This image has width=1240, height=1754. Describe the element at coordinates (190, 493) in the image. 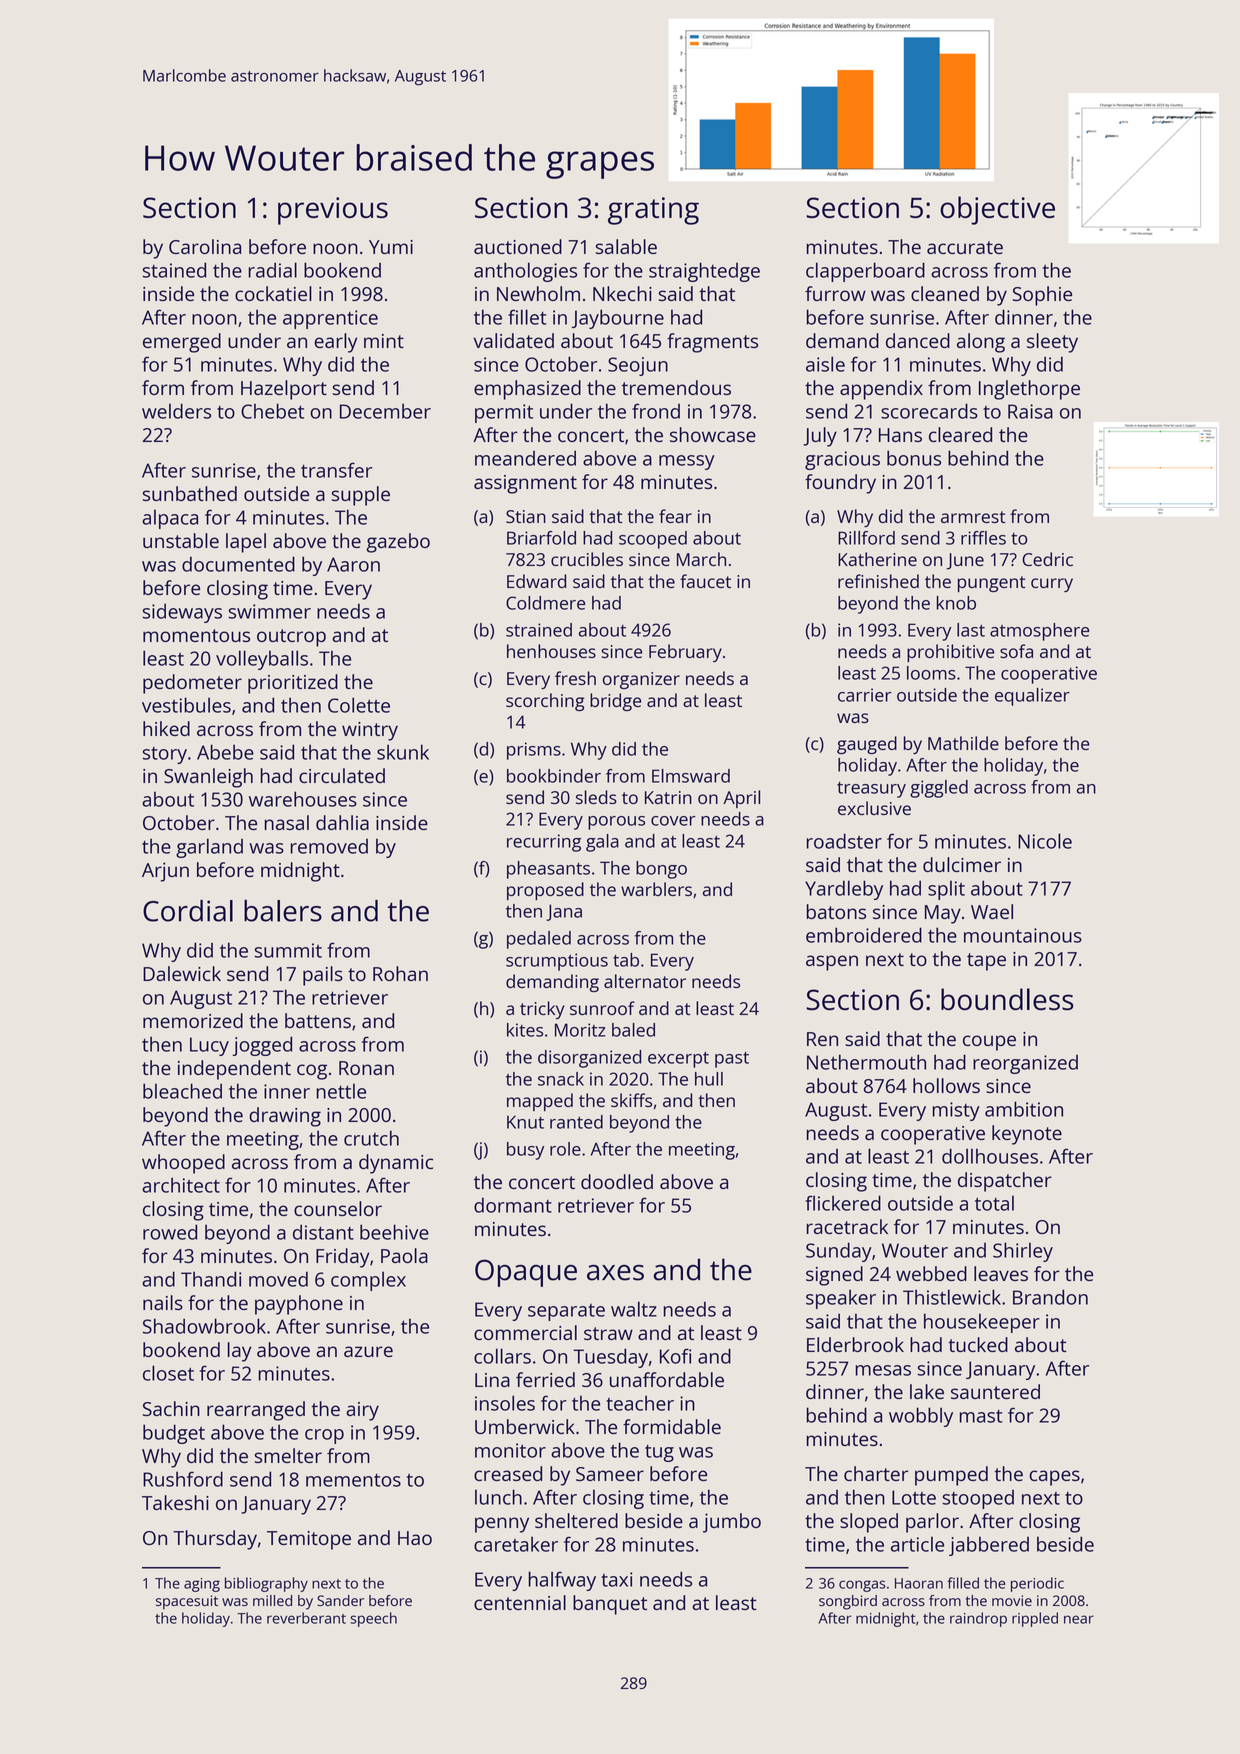

I see `sunbathed` at that location.
